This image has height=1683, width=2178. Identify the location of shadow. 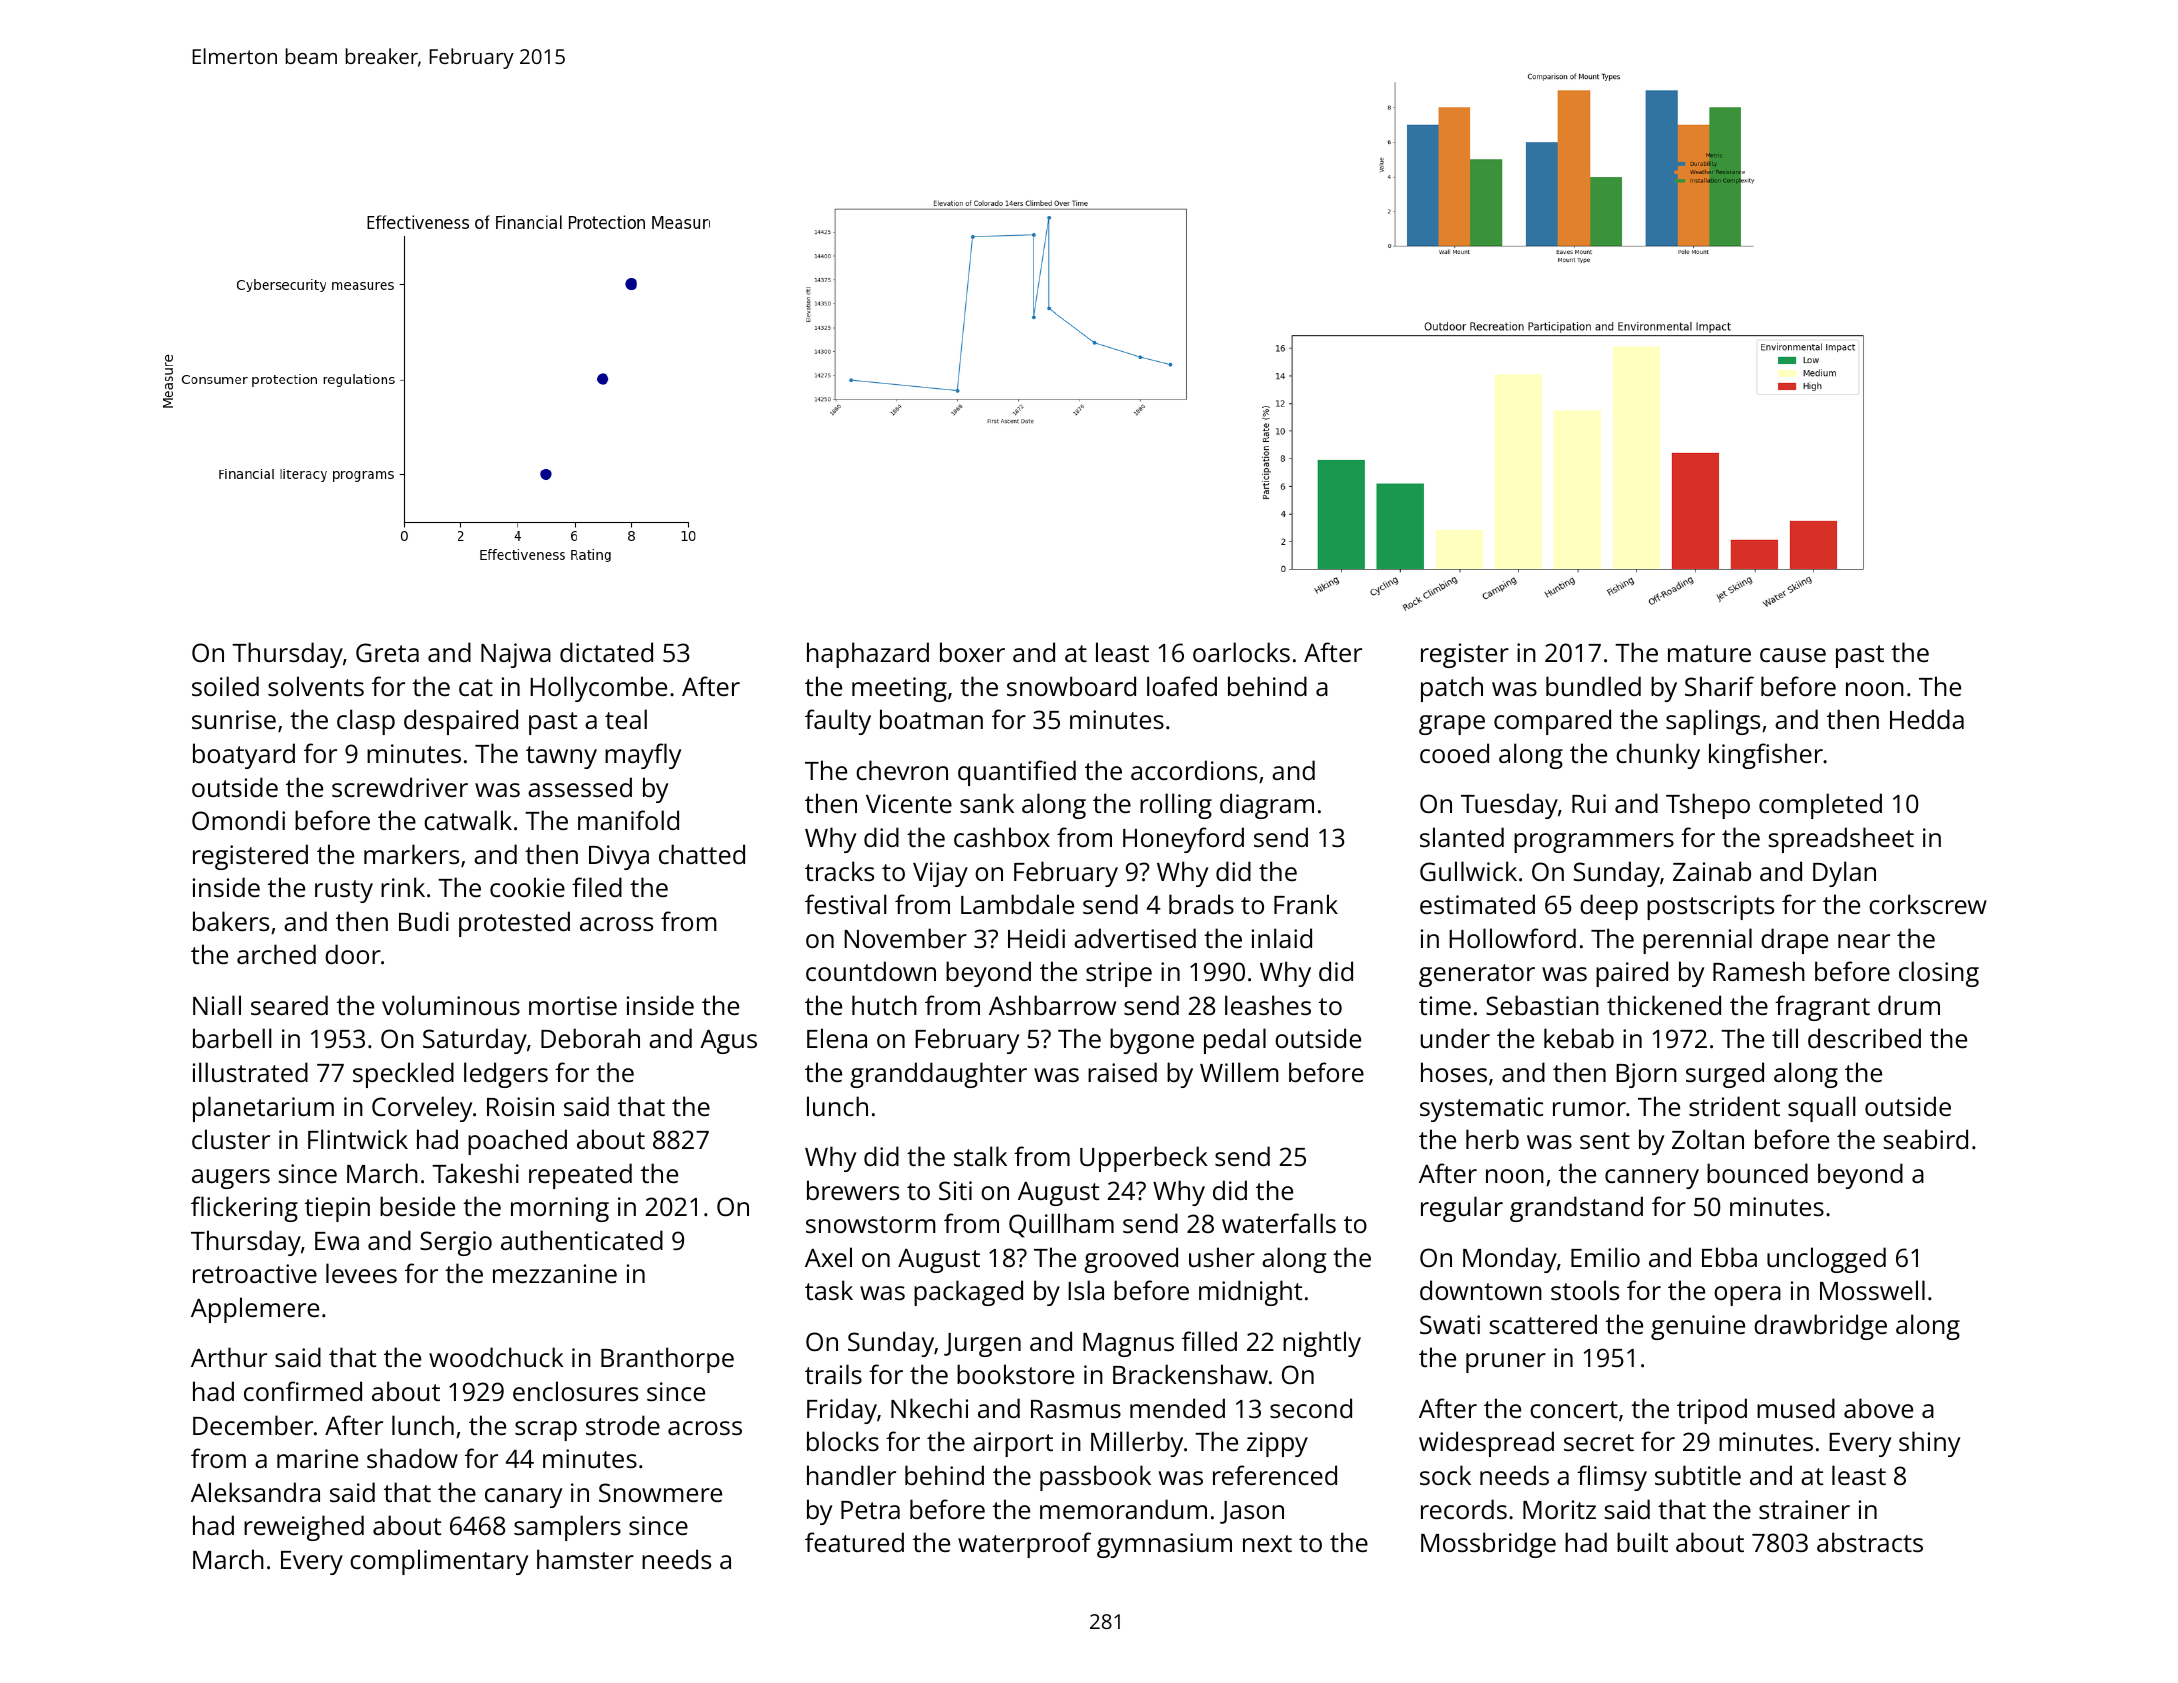
(412, 1458).
